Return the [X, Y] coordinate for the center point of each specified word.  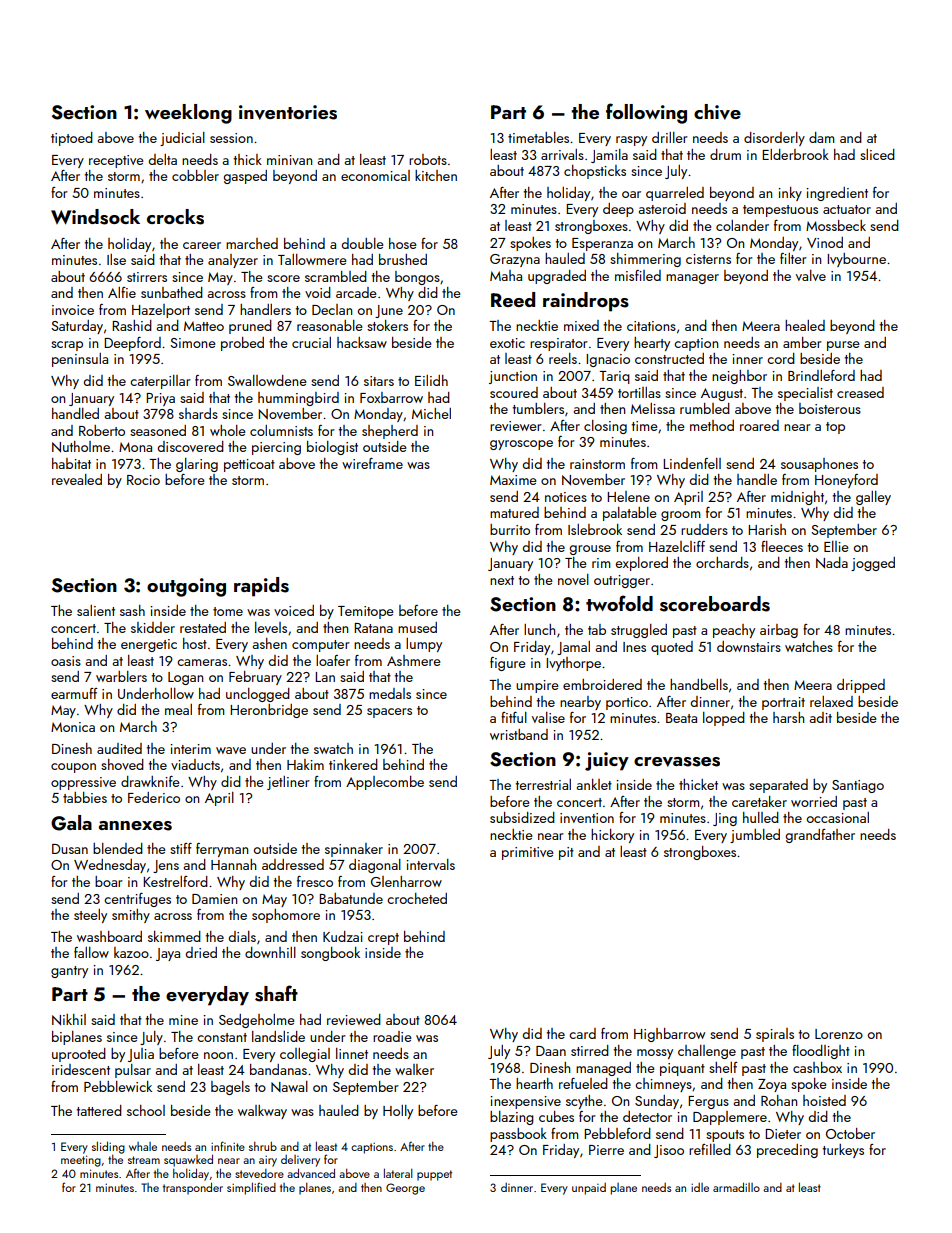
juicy [607, 761]
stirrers [147, 277]
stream [144, 1160]
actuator [847, 209]
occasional [838, 817]
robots [428, 159]
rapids [261, 587]
